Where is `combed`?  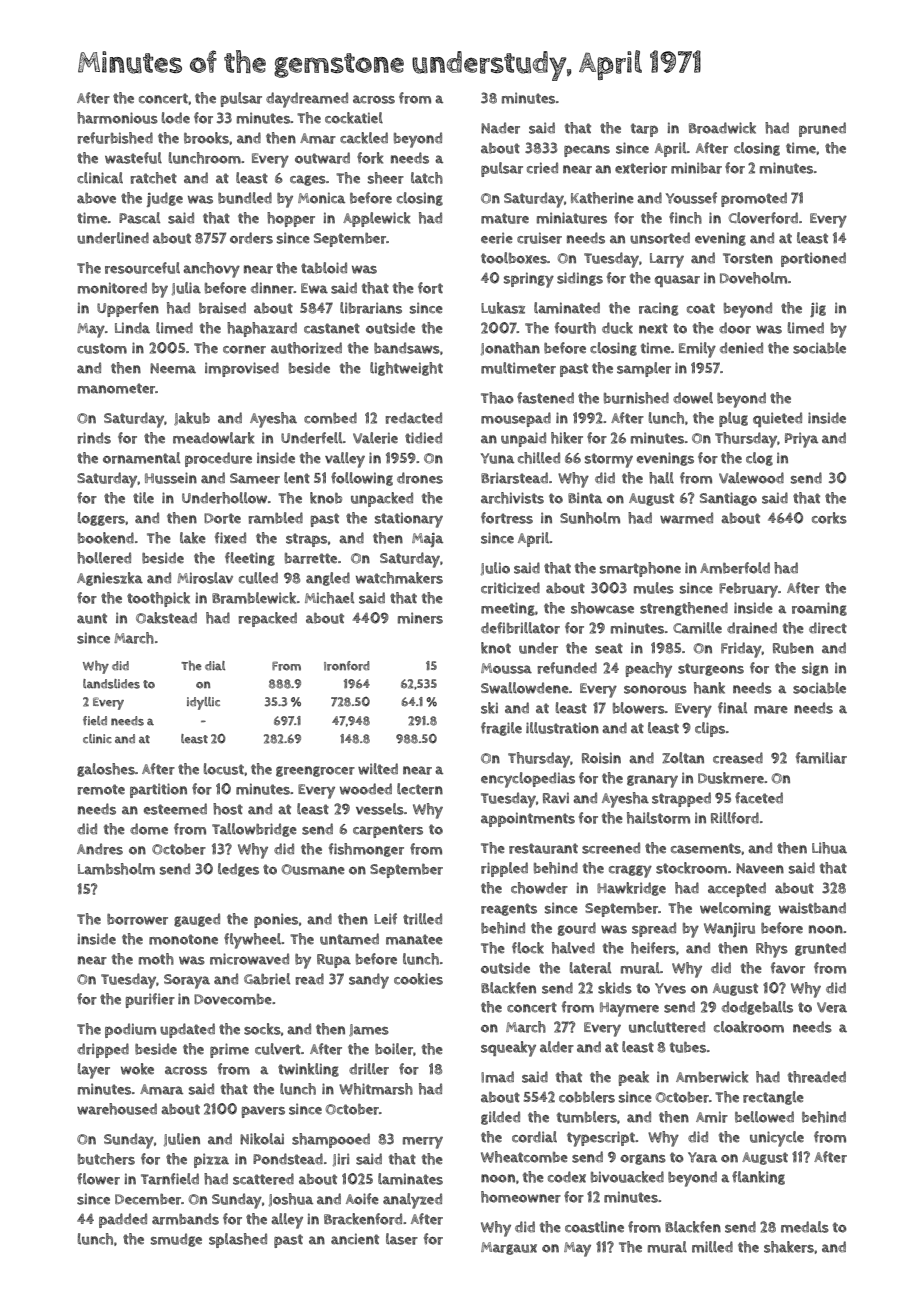
combed is located at coordinates (330, 418).
